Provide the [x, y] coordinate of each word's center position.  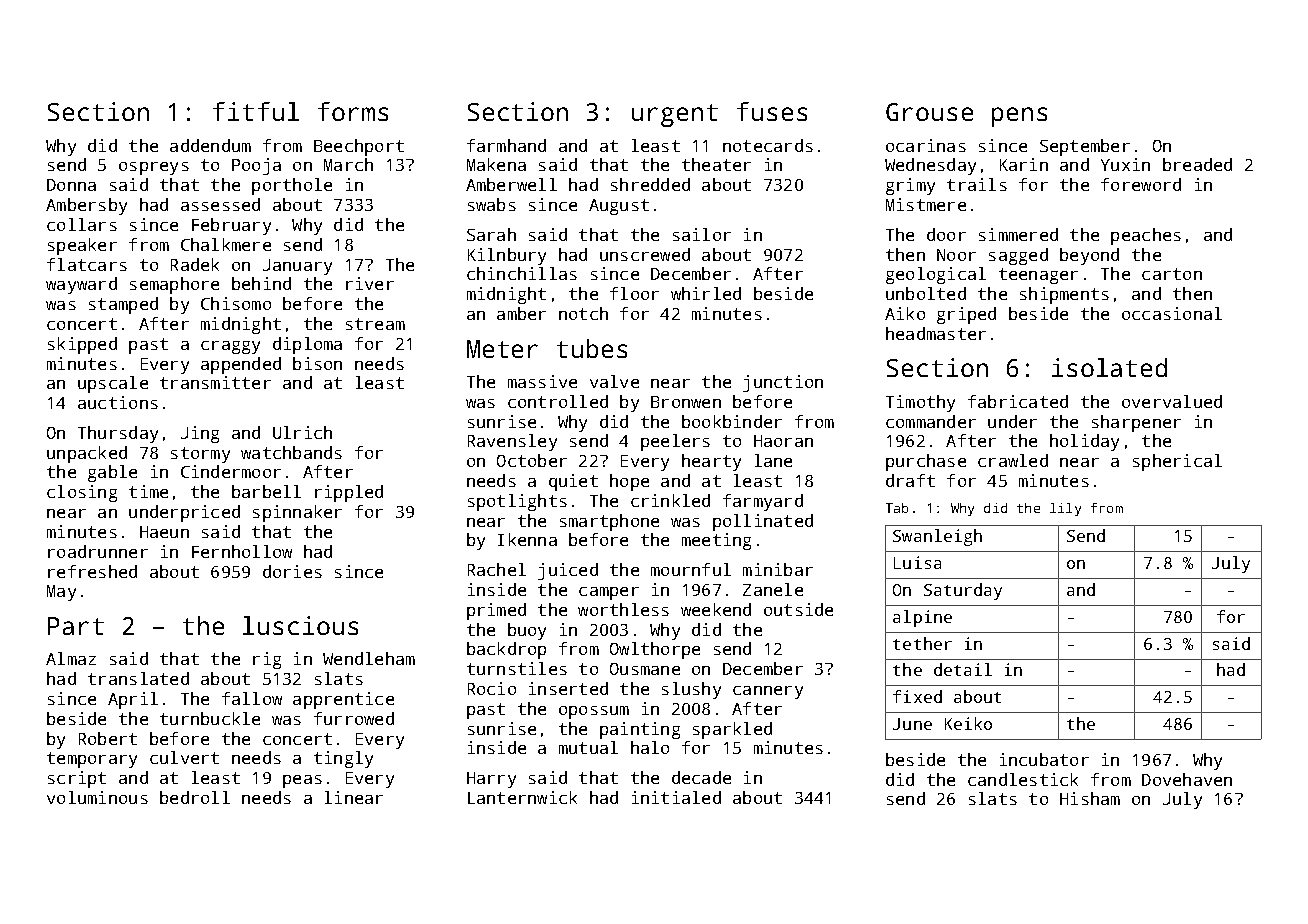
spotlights [517, 502]
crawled [1013, 460]
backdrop [506, 650]
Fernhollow [242, 551]
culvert [184, 757]
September [1085, 147]
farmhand [506, 145]
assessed [220, 204]
